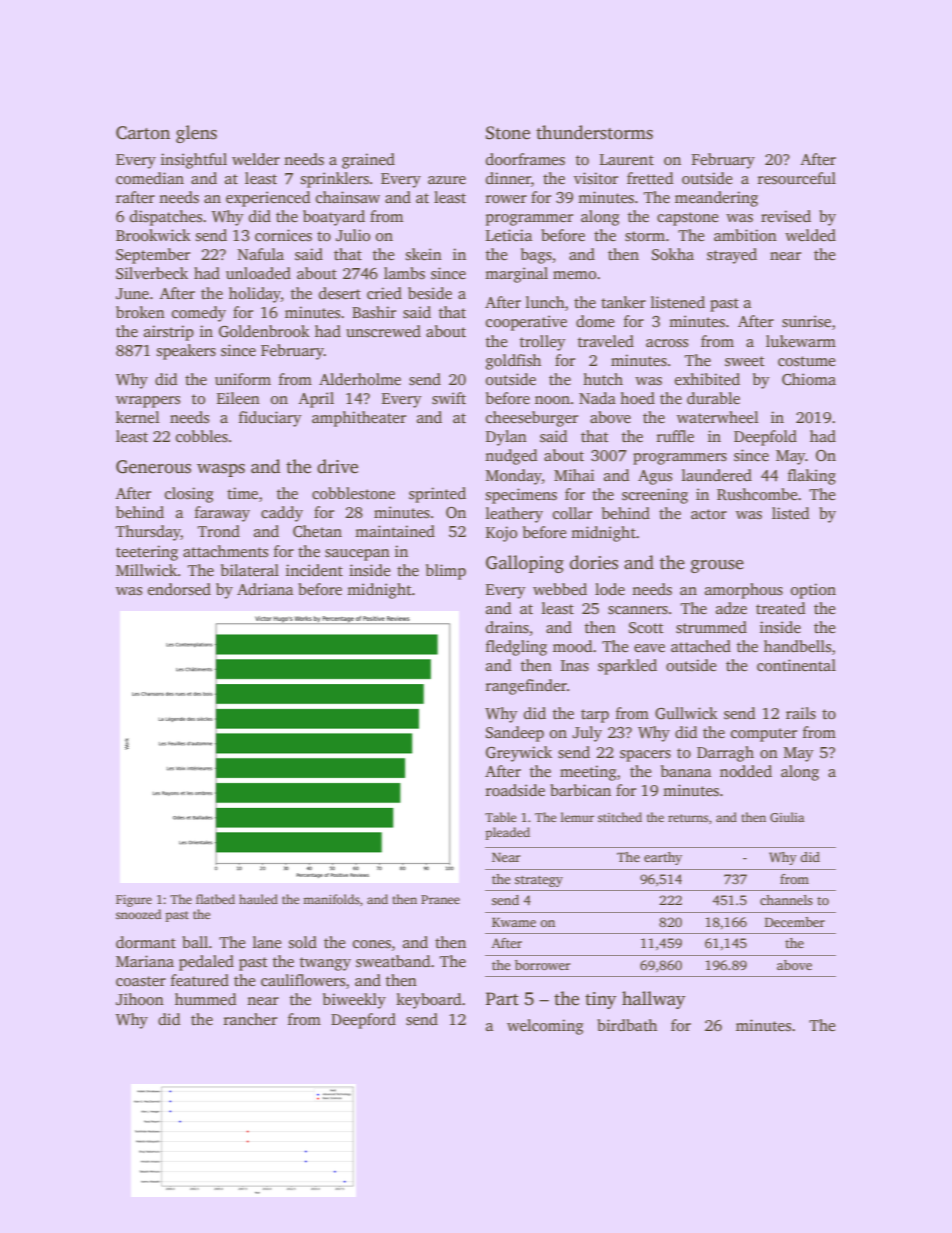  Describe the element at coordinates (138, 417) in the screenshot. I see `kernel` at that location.
